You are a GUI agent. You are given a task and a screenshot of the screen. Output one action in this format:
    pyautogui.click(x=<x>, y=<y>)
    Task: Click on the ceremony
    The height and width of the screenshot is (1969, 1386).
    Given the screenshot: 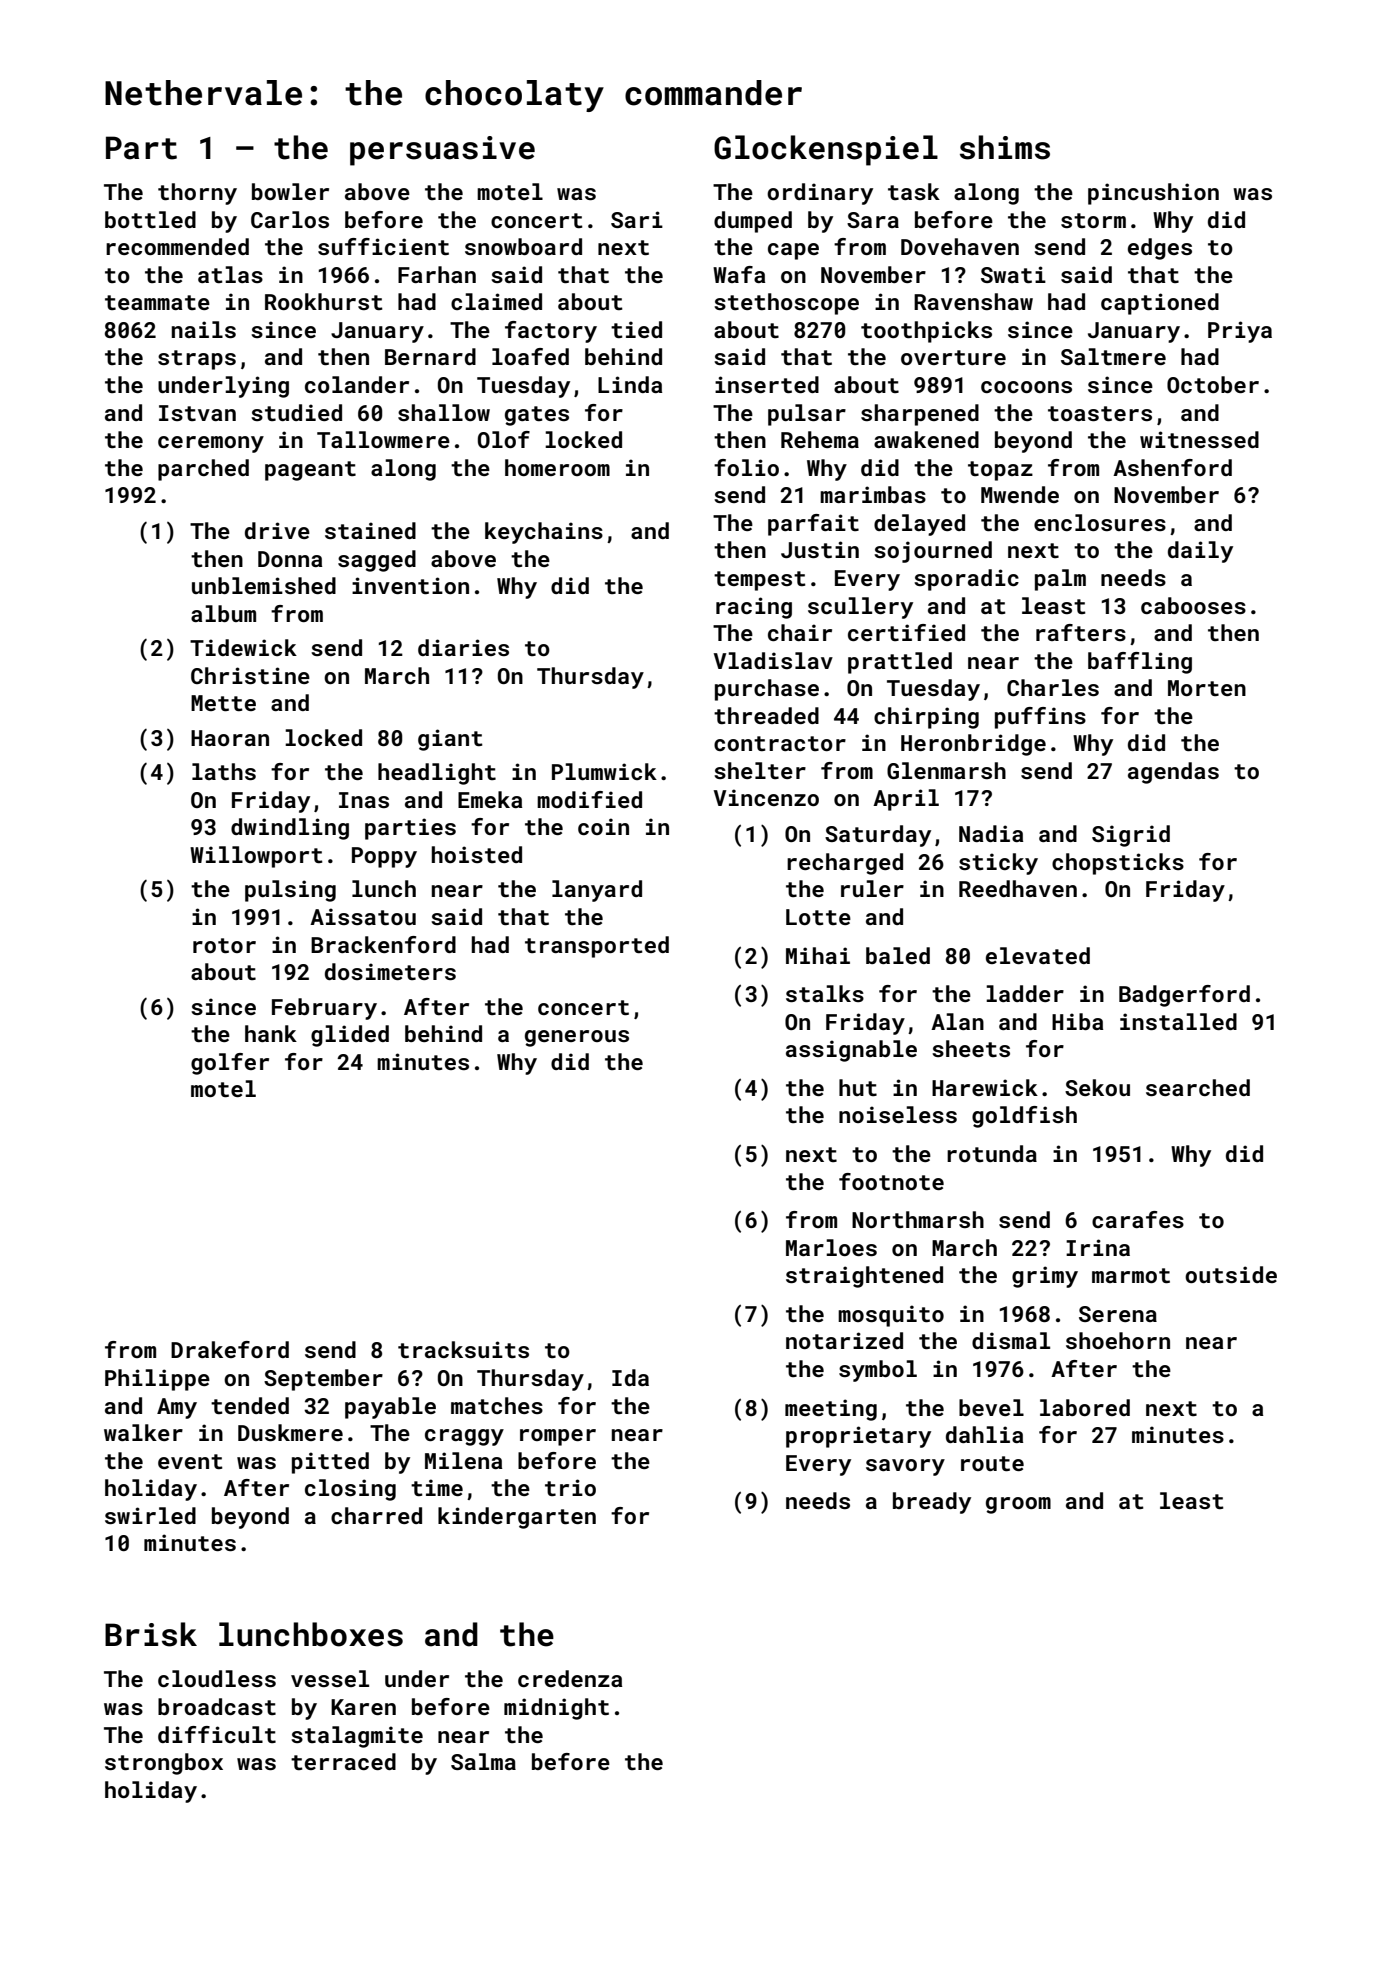 What is the action you would take?
    pyautogui.click(x=211, y=444)
